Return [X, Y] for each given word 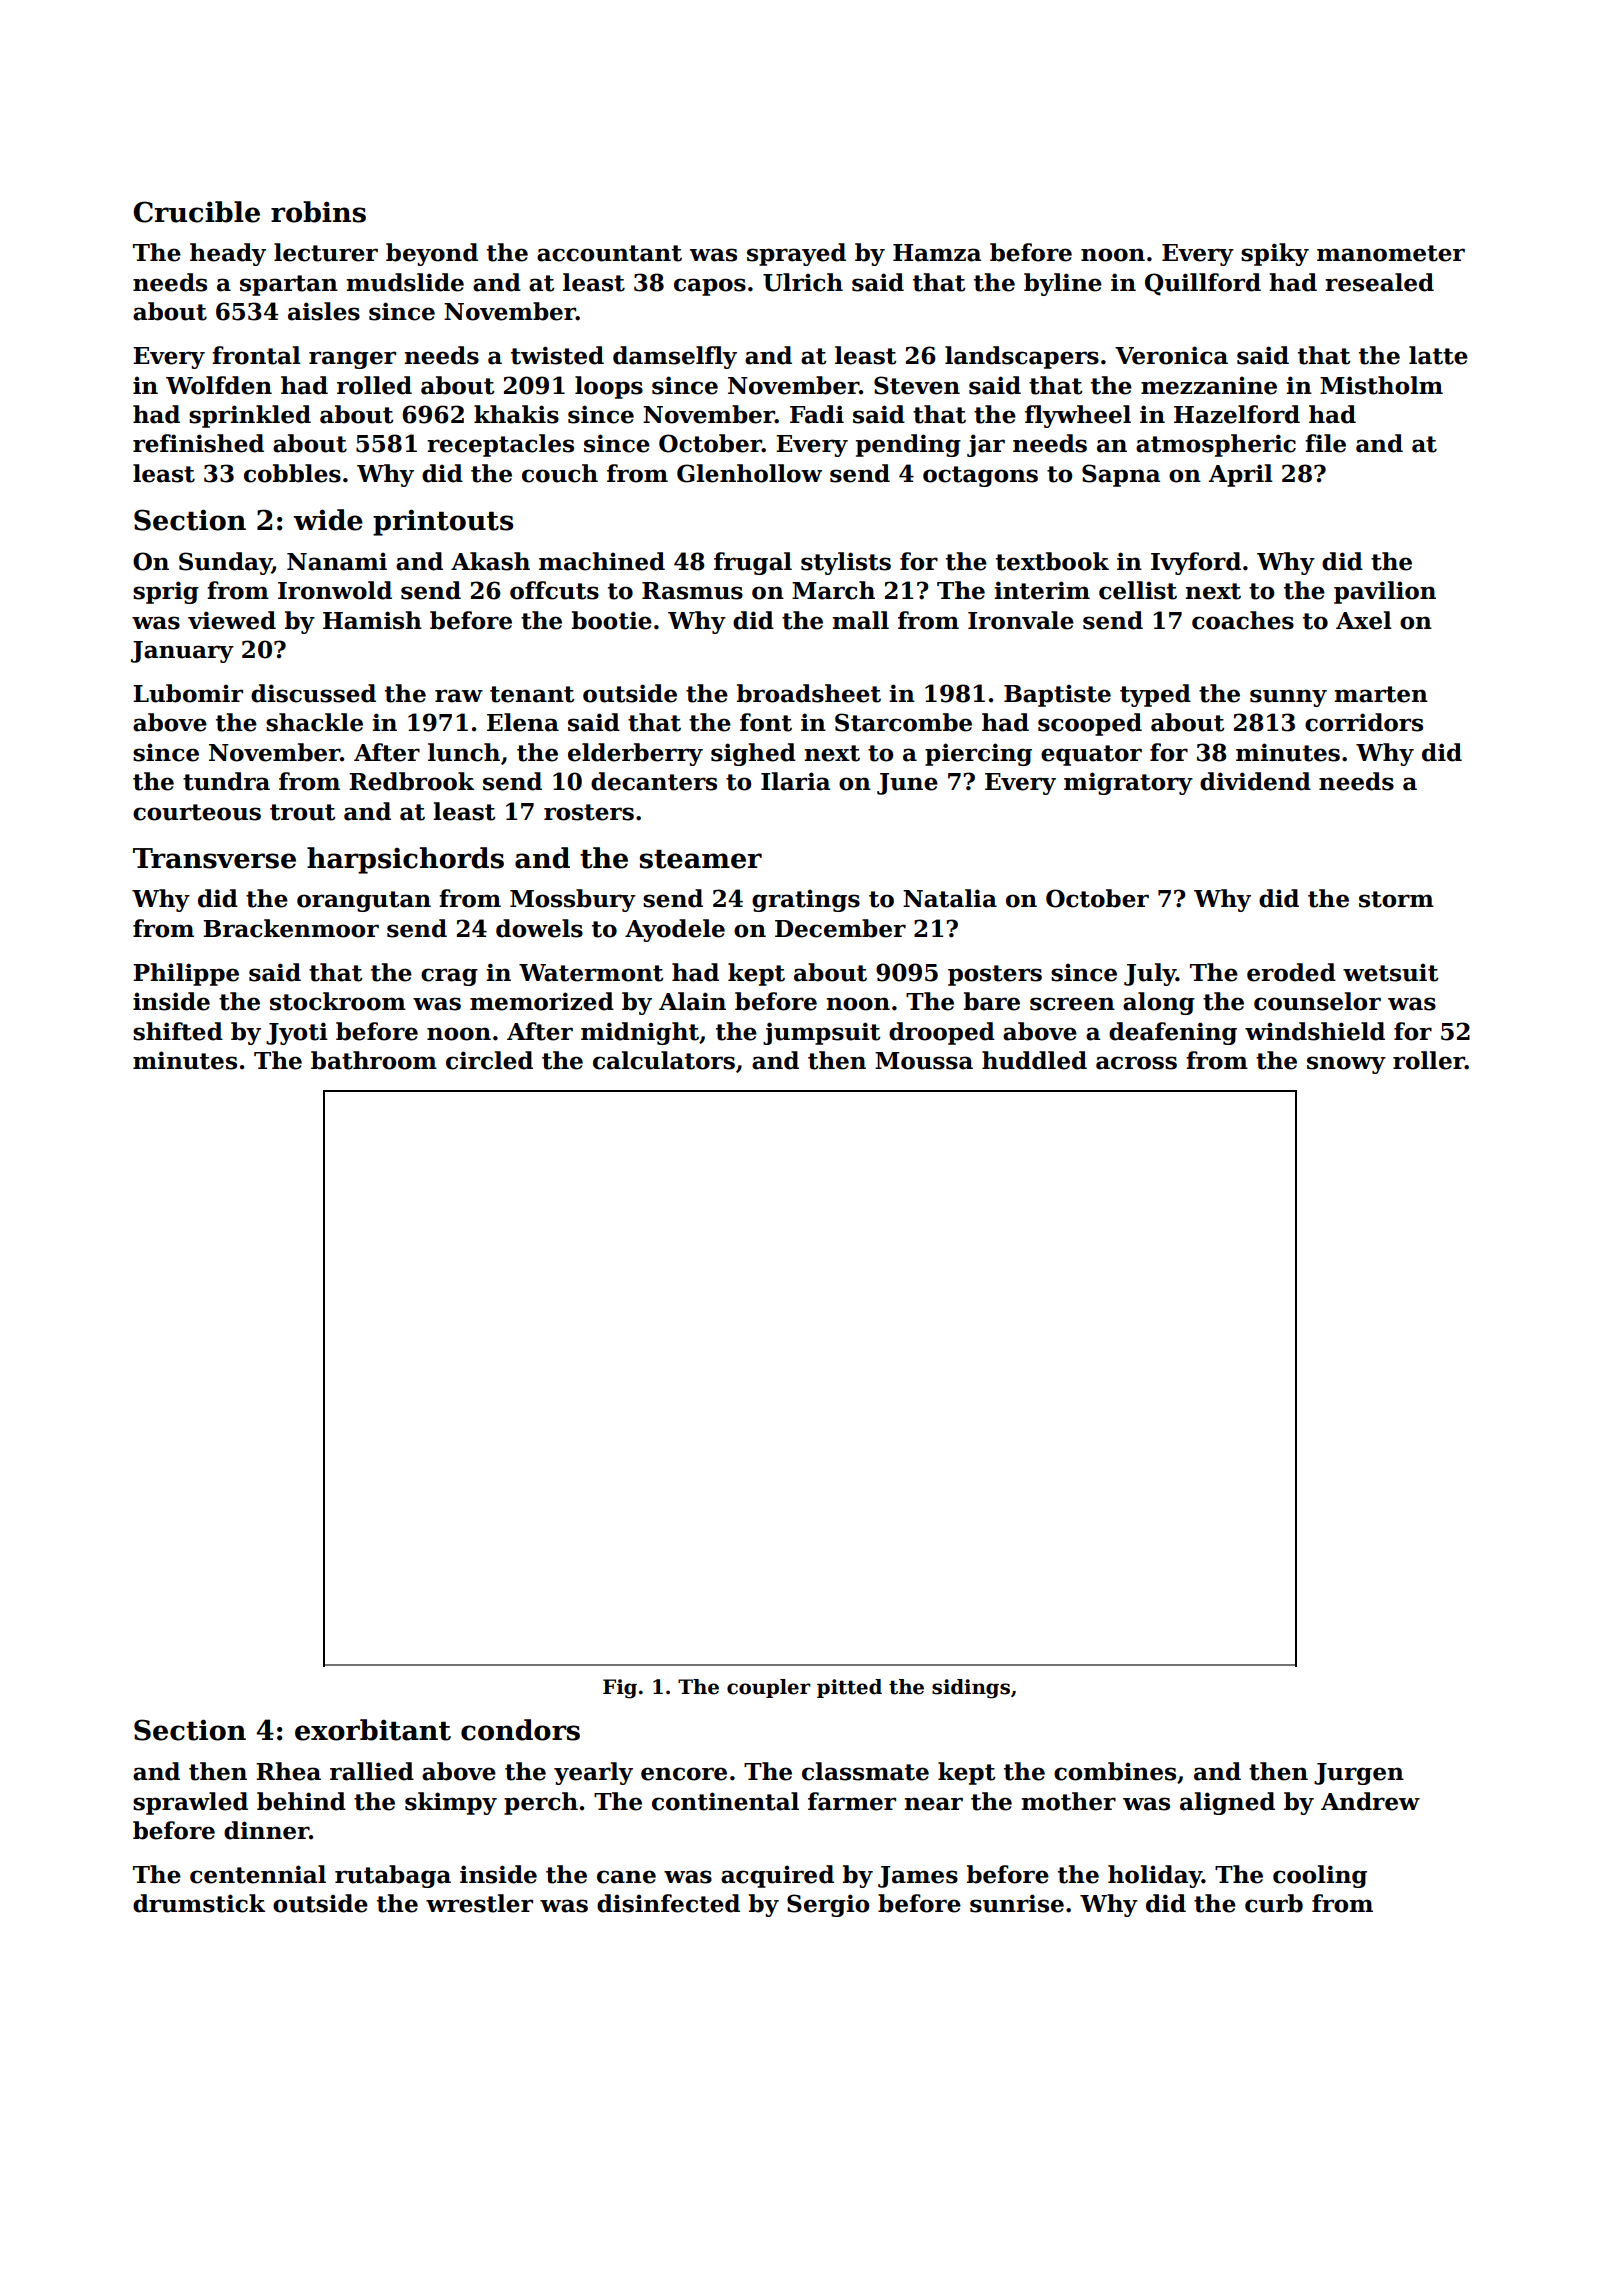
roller [1429, 1060]
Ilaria [795, 781]
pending [908, 445]
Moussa [924, 1061]
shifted [178, 1031]
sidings [971, 1689]
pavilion [1385, 592]
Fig [620, 1689]
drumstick [199, 1903]
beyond [432, 254]
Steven [917, 385]
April [1240, 475]
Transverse [214, 858]
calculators [664, 1060]
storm [1396, 899]
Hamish [372, 620]
